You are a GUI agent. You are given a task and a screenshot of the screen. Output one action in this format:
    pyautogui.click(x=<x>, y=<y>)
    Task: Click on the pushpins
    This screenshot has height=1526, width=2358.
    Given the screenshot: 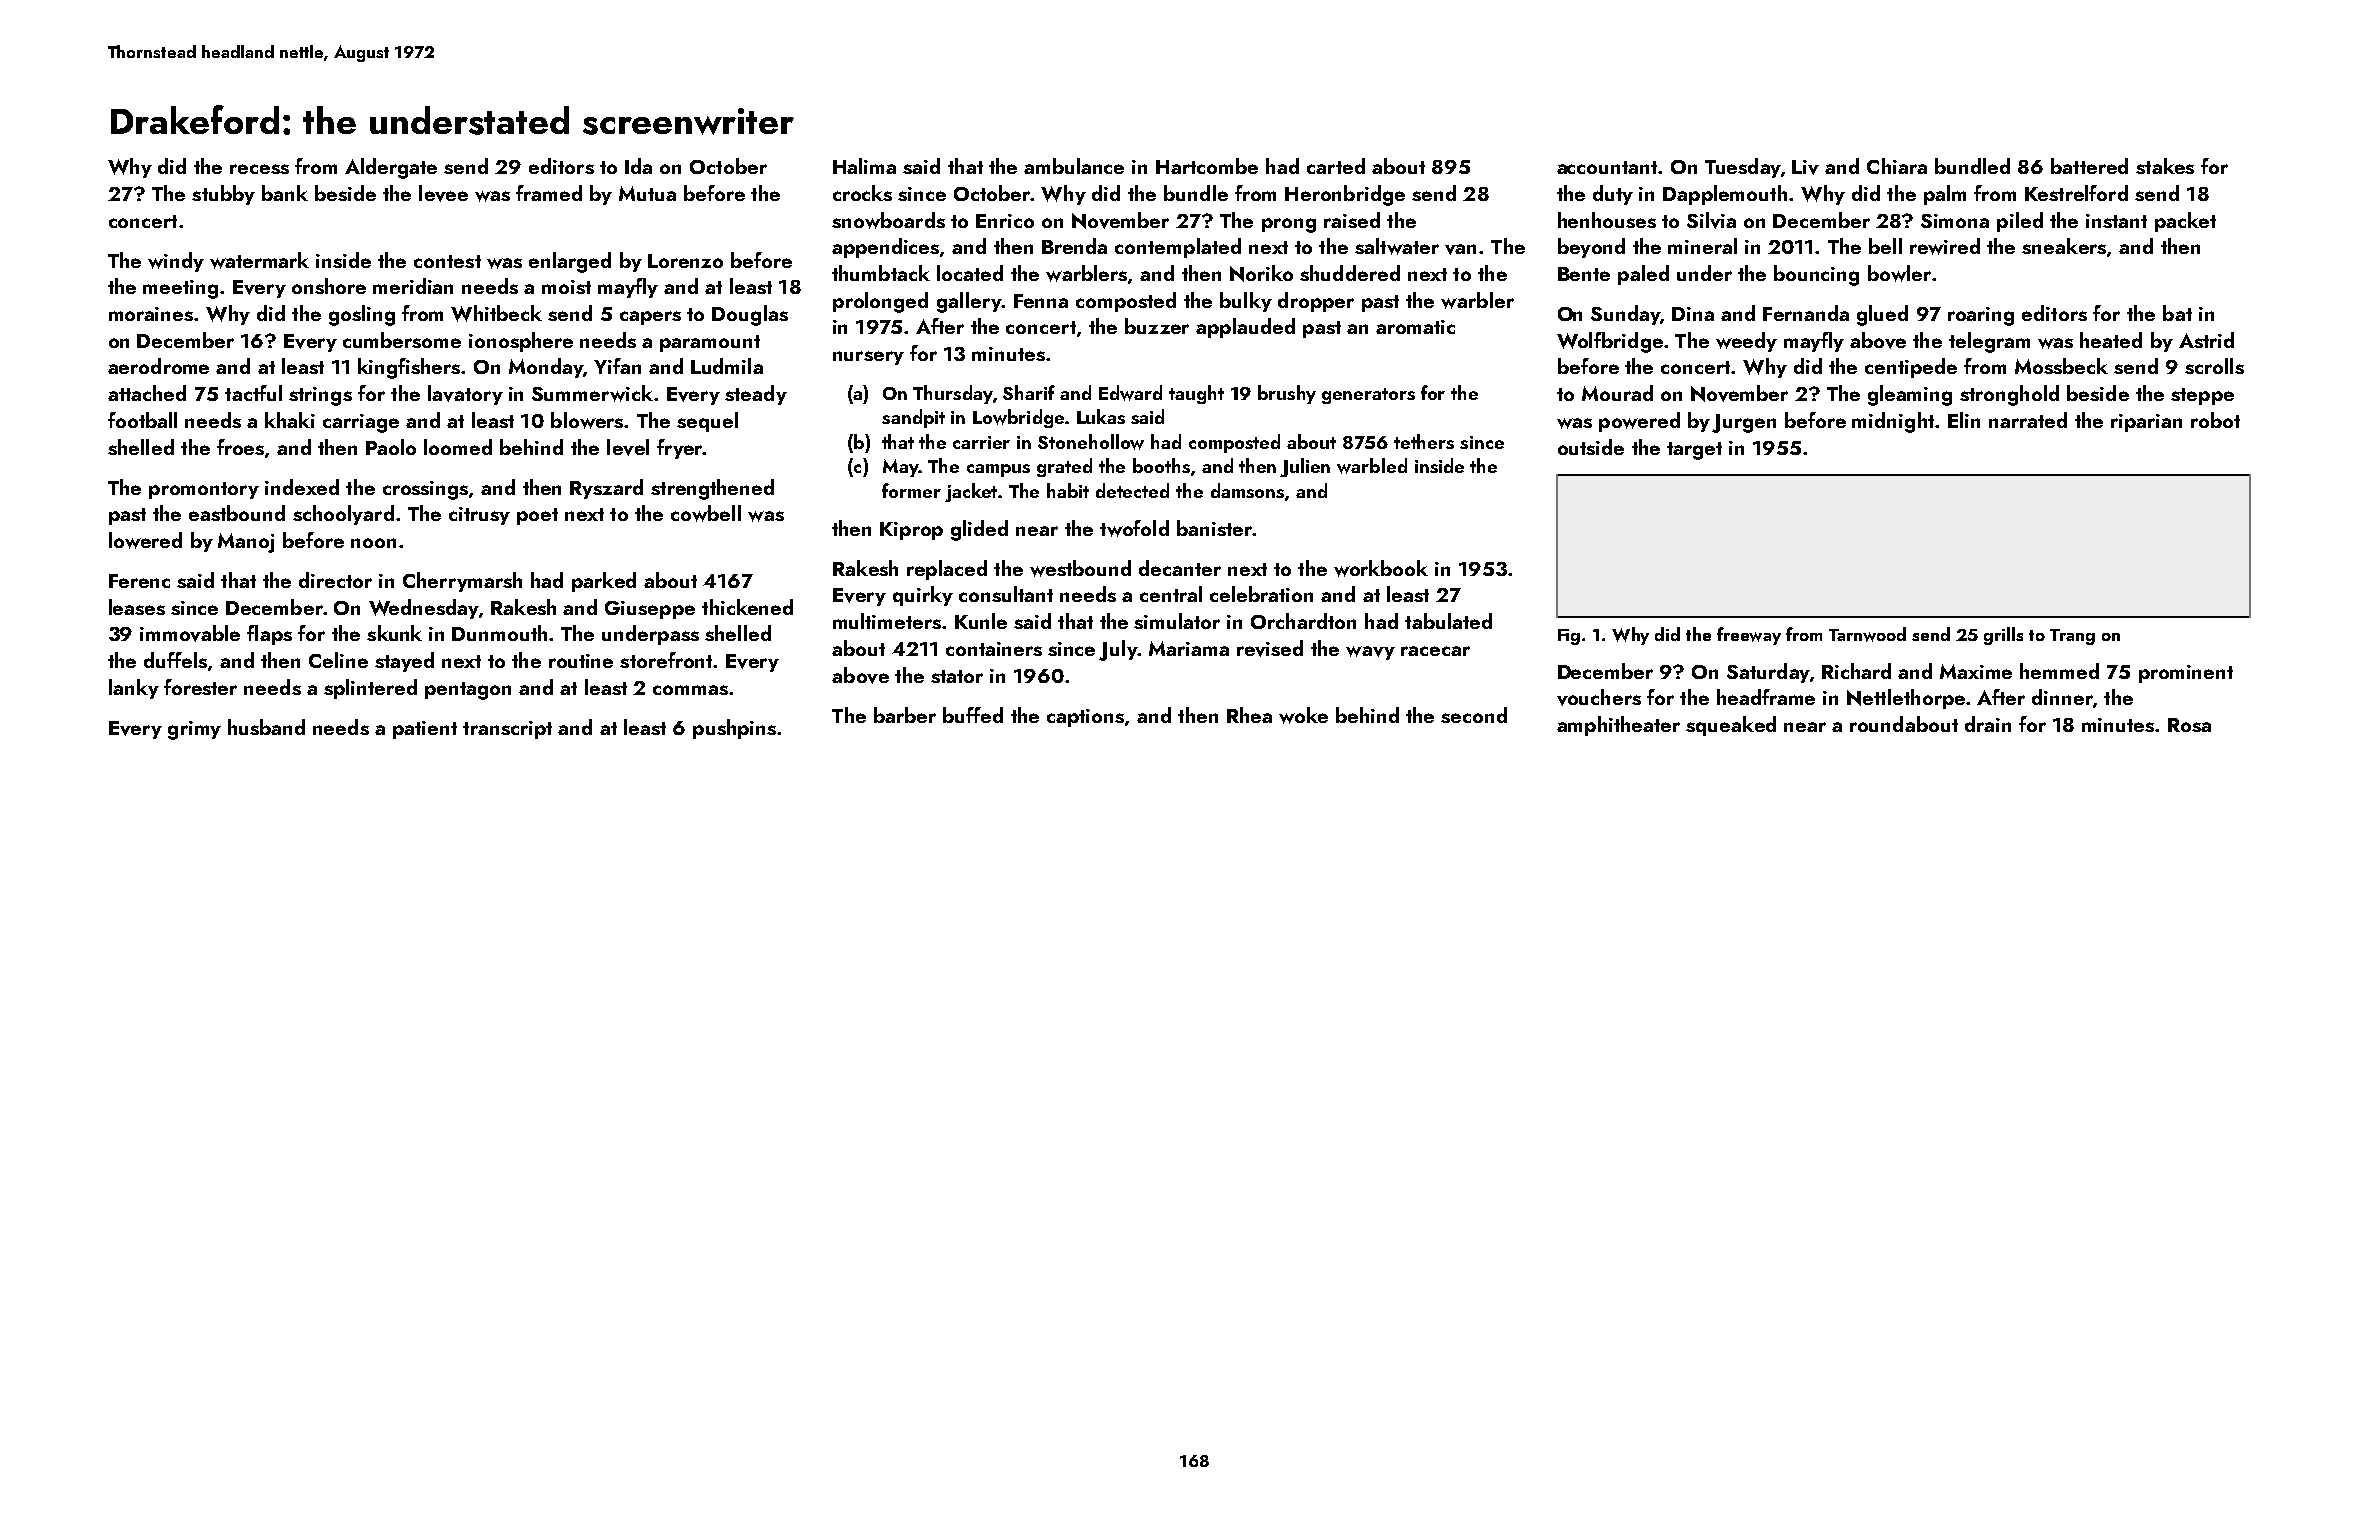 What is the action you would take?
    pyautogui.click(x=734, y=729)
